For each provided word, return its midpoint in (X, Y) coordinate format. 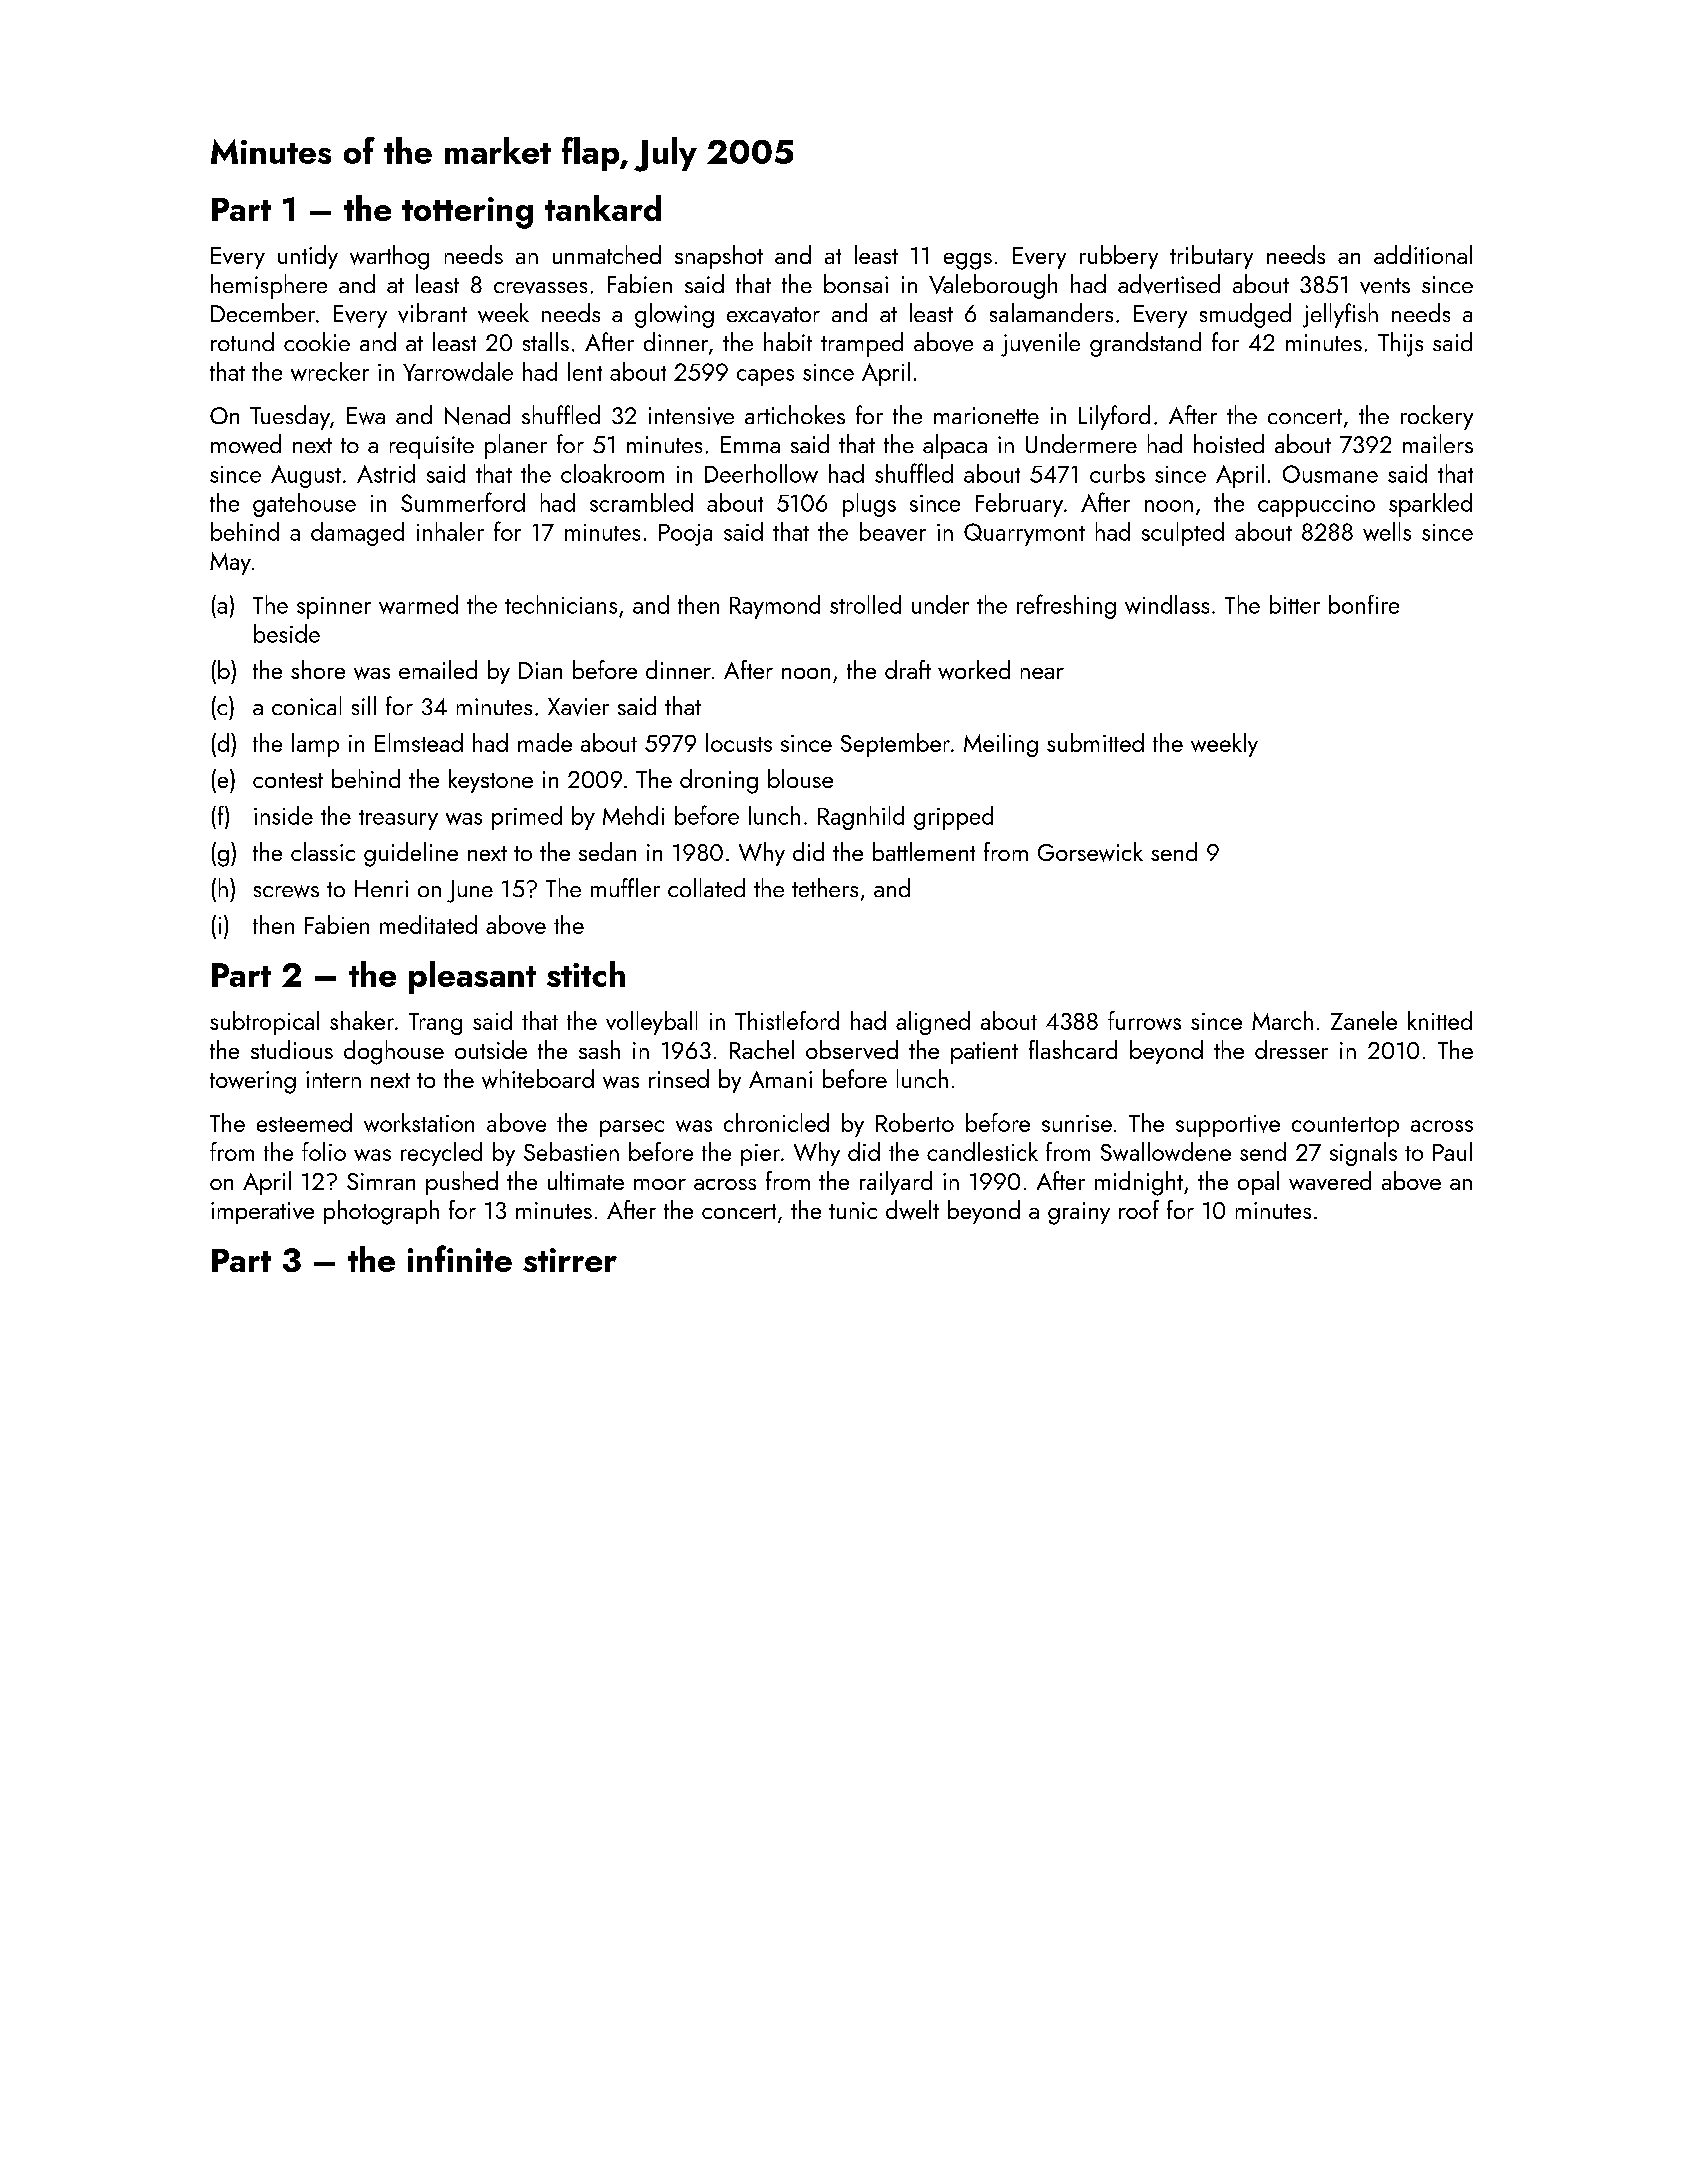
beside (287, 633)
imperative (262, 1213)
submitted (1095, 742)
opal (1258, 1183)
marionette (986, 415)
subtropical (264, 1023)
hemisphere (269, 286)
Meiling (1001, 745)
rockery (1437, 417)
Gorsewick (1090, 852)
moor (660, 1184)
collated (706, 887)
